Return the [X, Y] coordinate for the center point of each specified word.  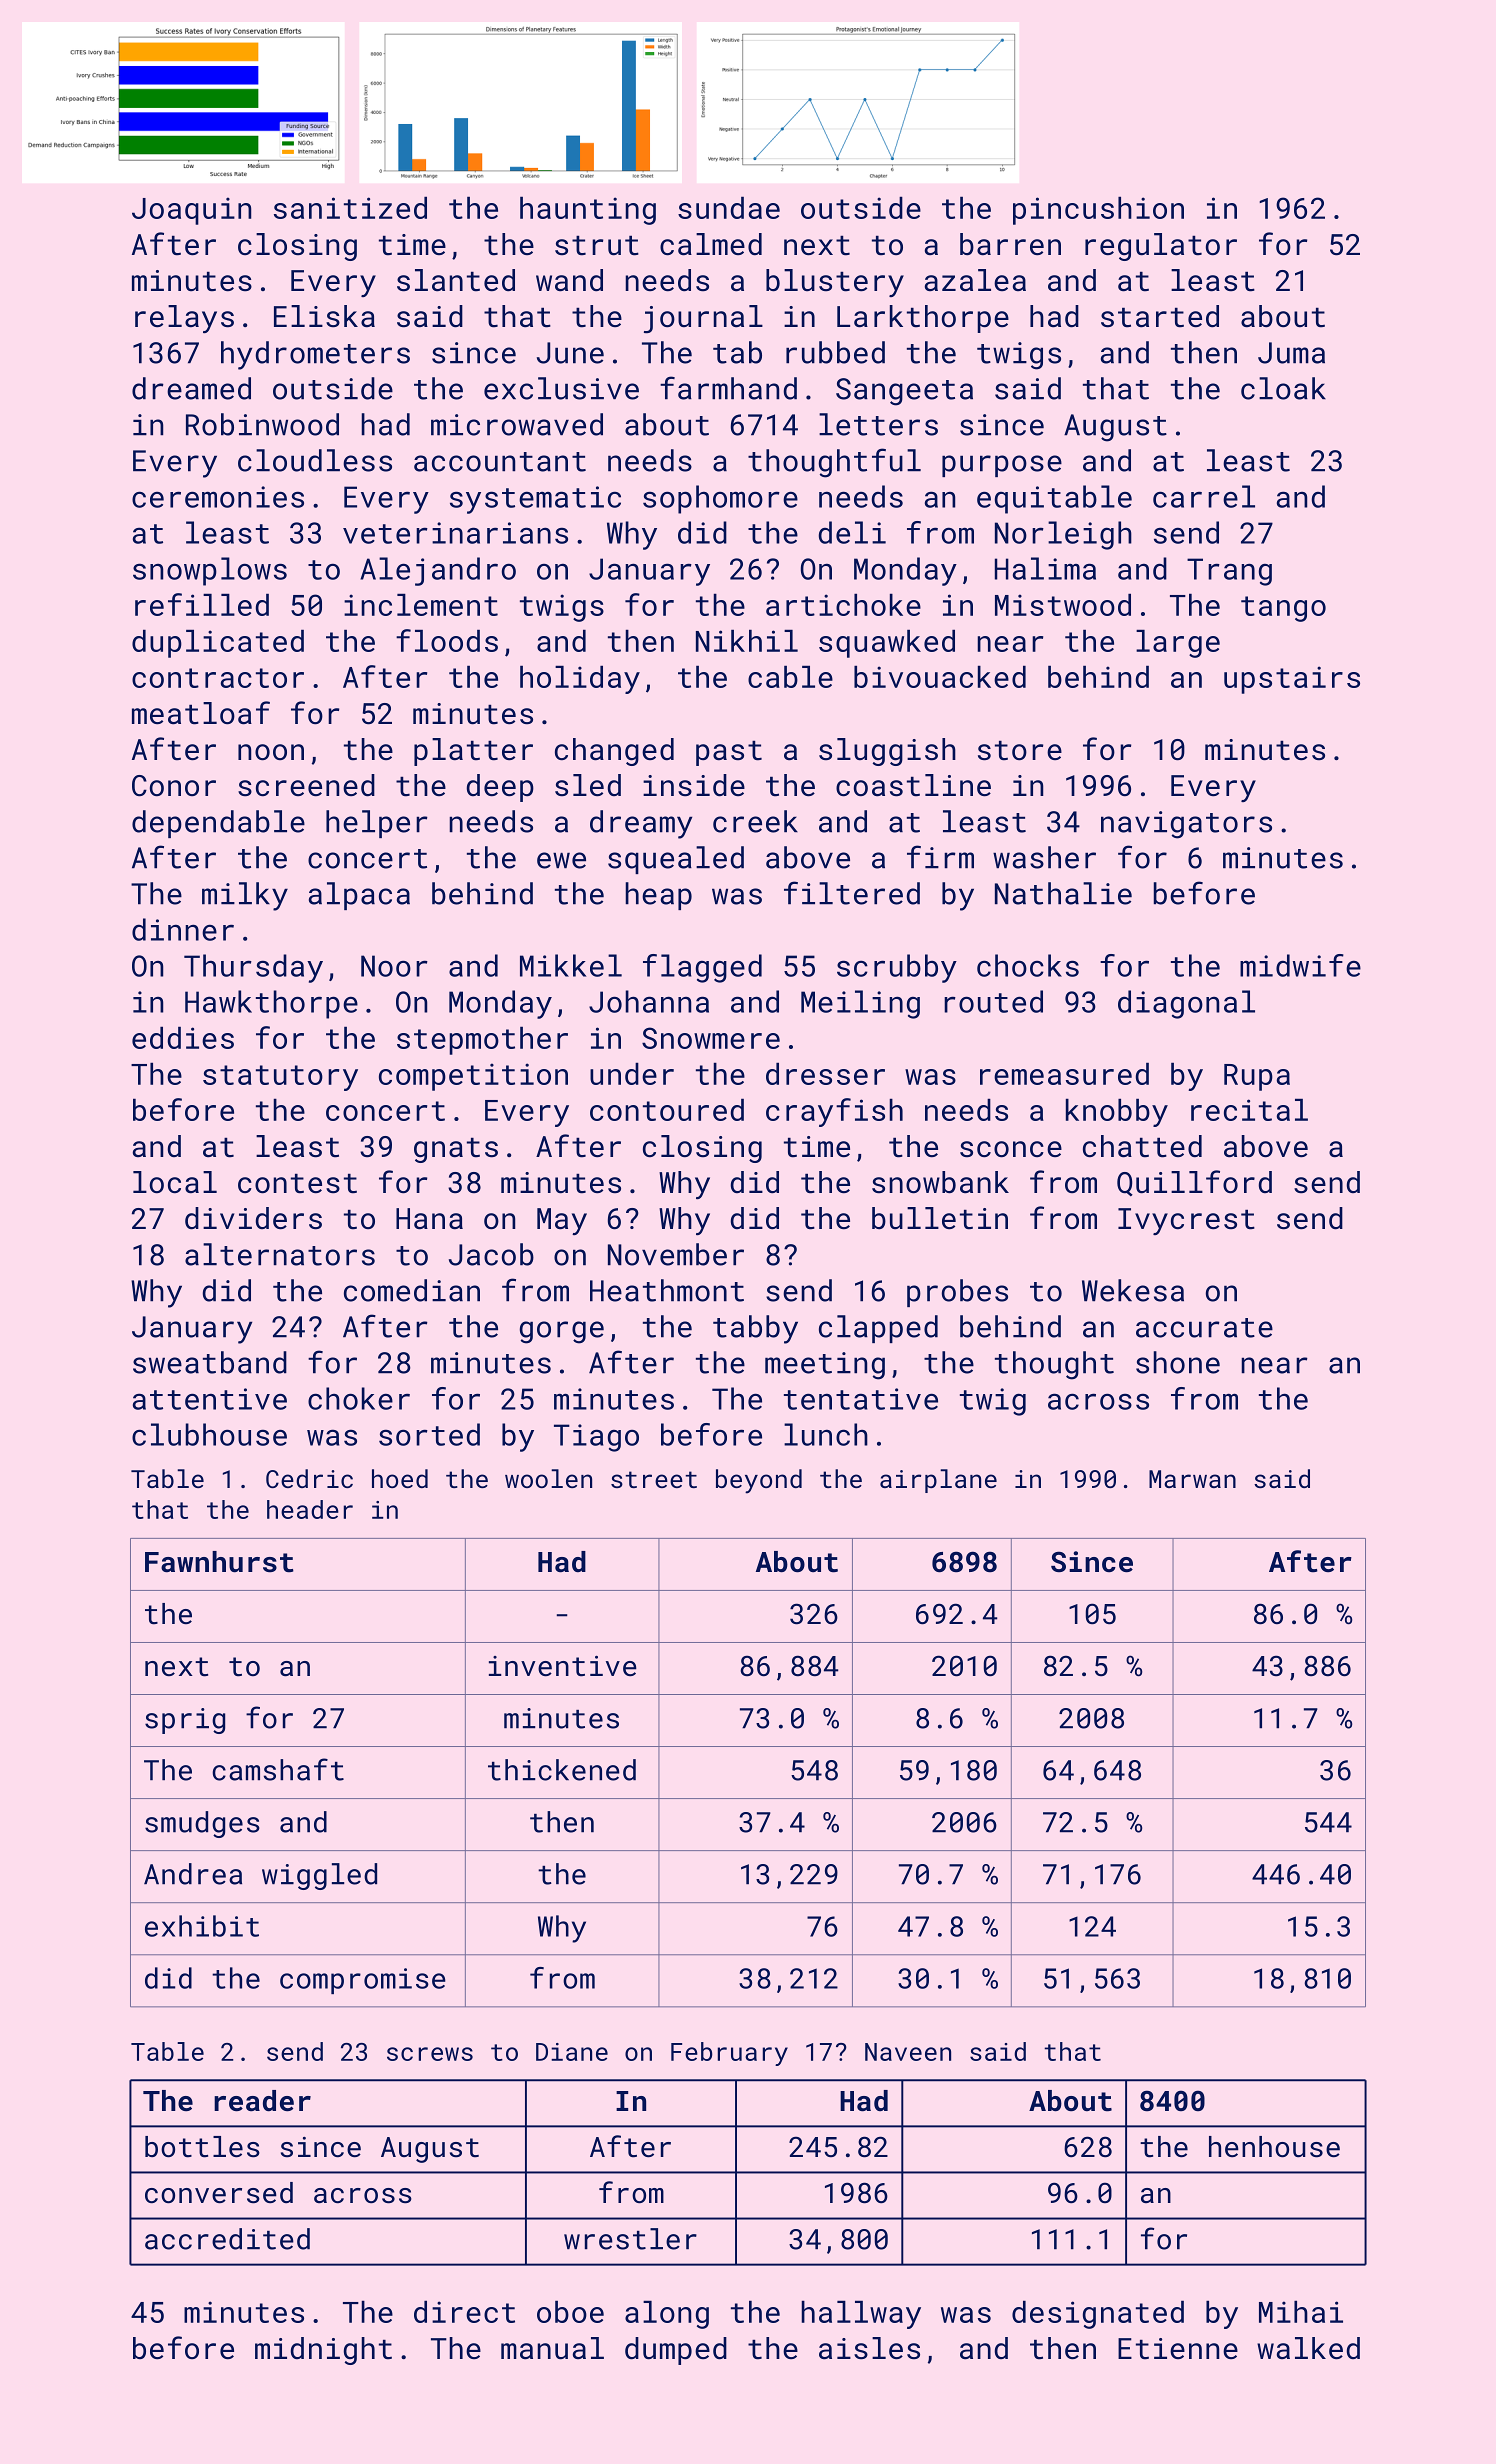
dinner [183, 929]
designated [1098, 2314]
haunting [588, 210]
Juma [1291, 353]
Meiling [860, 1004]
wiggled [319, 1876]
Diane [572, 2052]
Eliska [324, 316]
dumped [676, 2351]
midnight [323, 2351]
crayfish [834, 1112]
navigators [1186, 825]
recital [1249, 1109]
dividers [253, 1218]
